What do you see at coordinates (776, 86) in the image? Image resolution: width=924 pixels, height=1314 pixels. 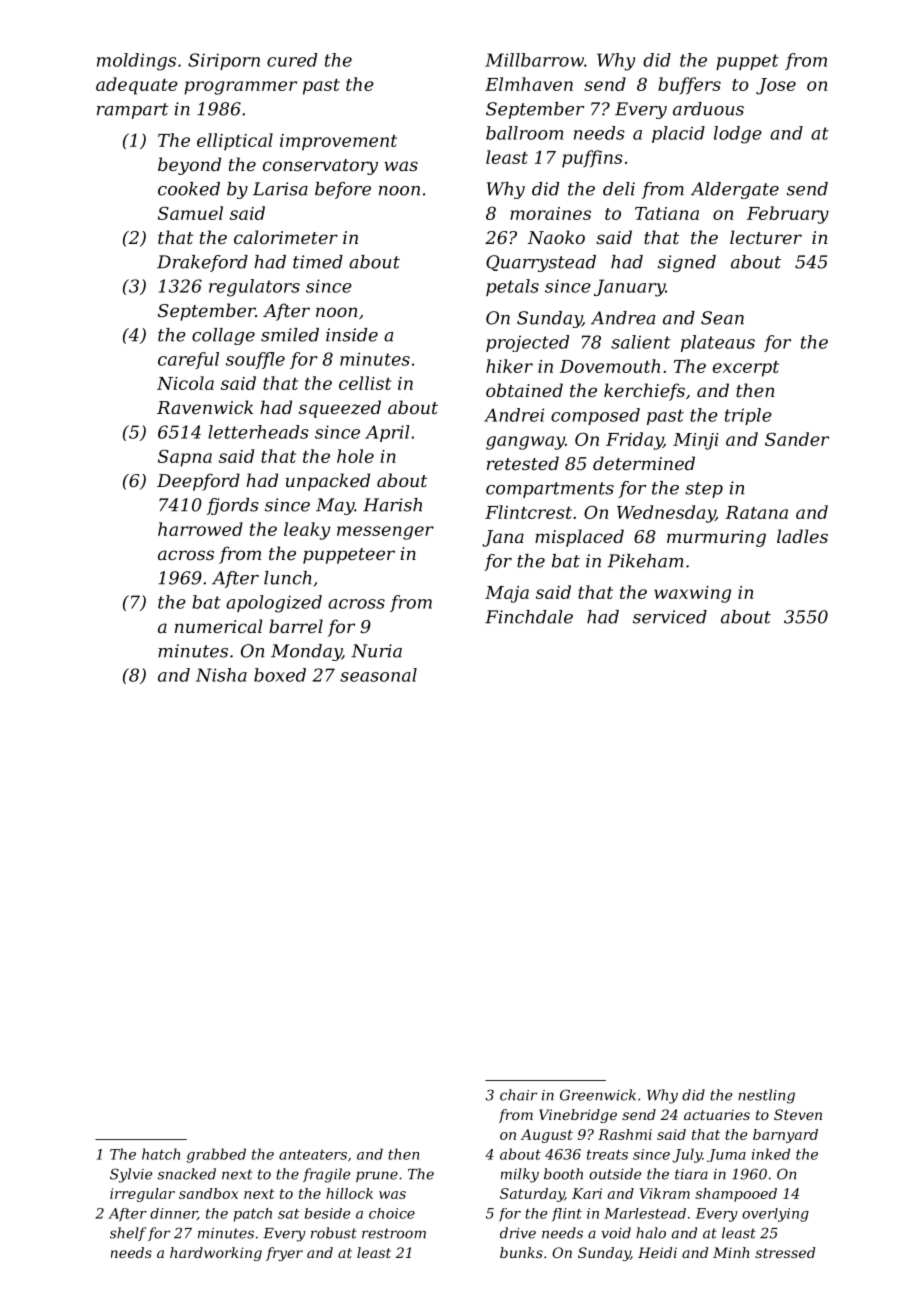 I see `Jose` at bounding box center [776, 86].
